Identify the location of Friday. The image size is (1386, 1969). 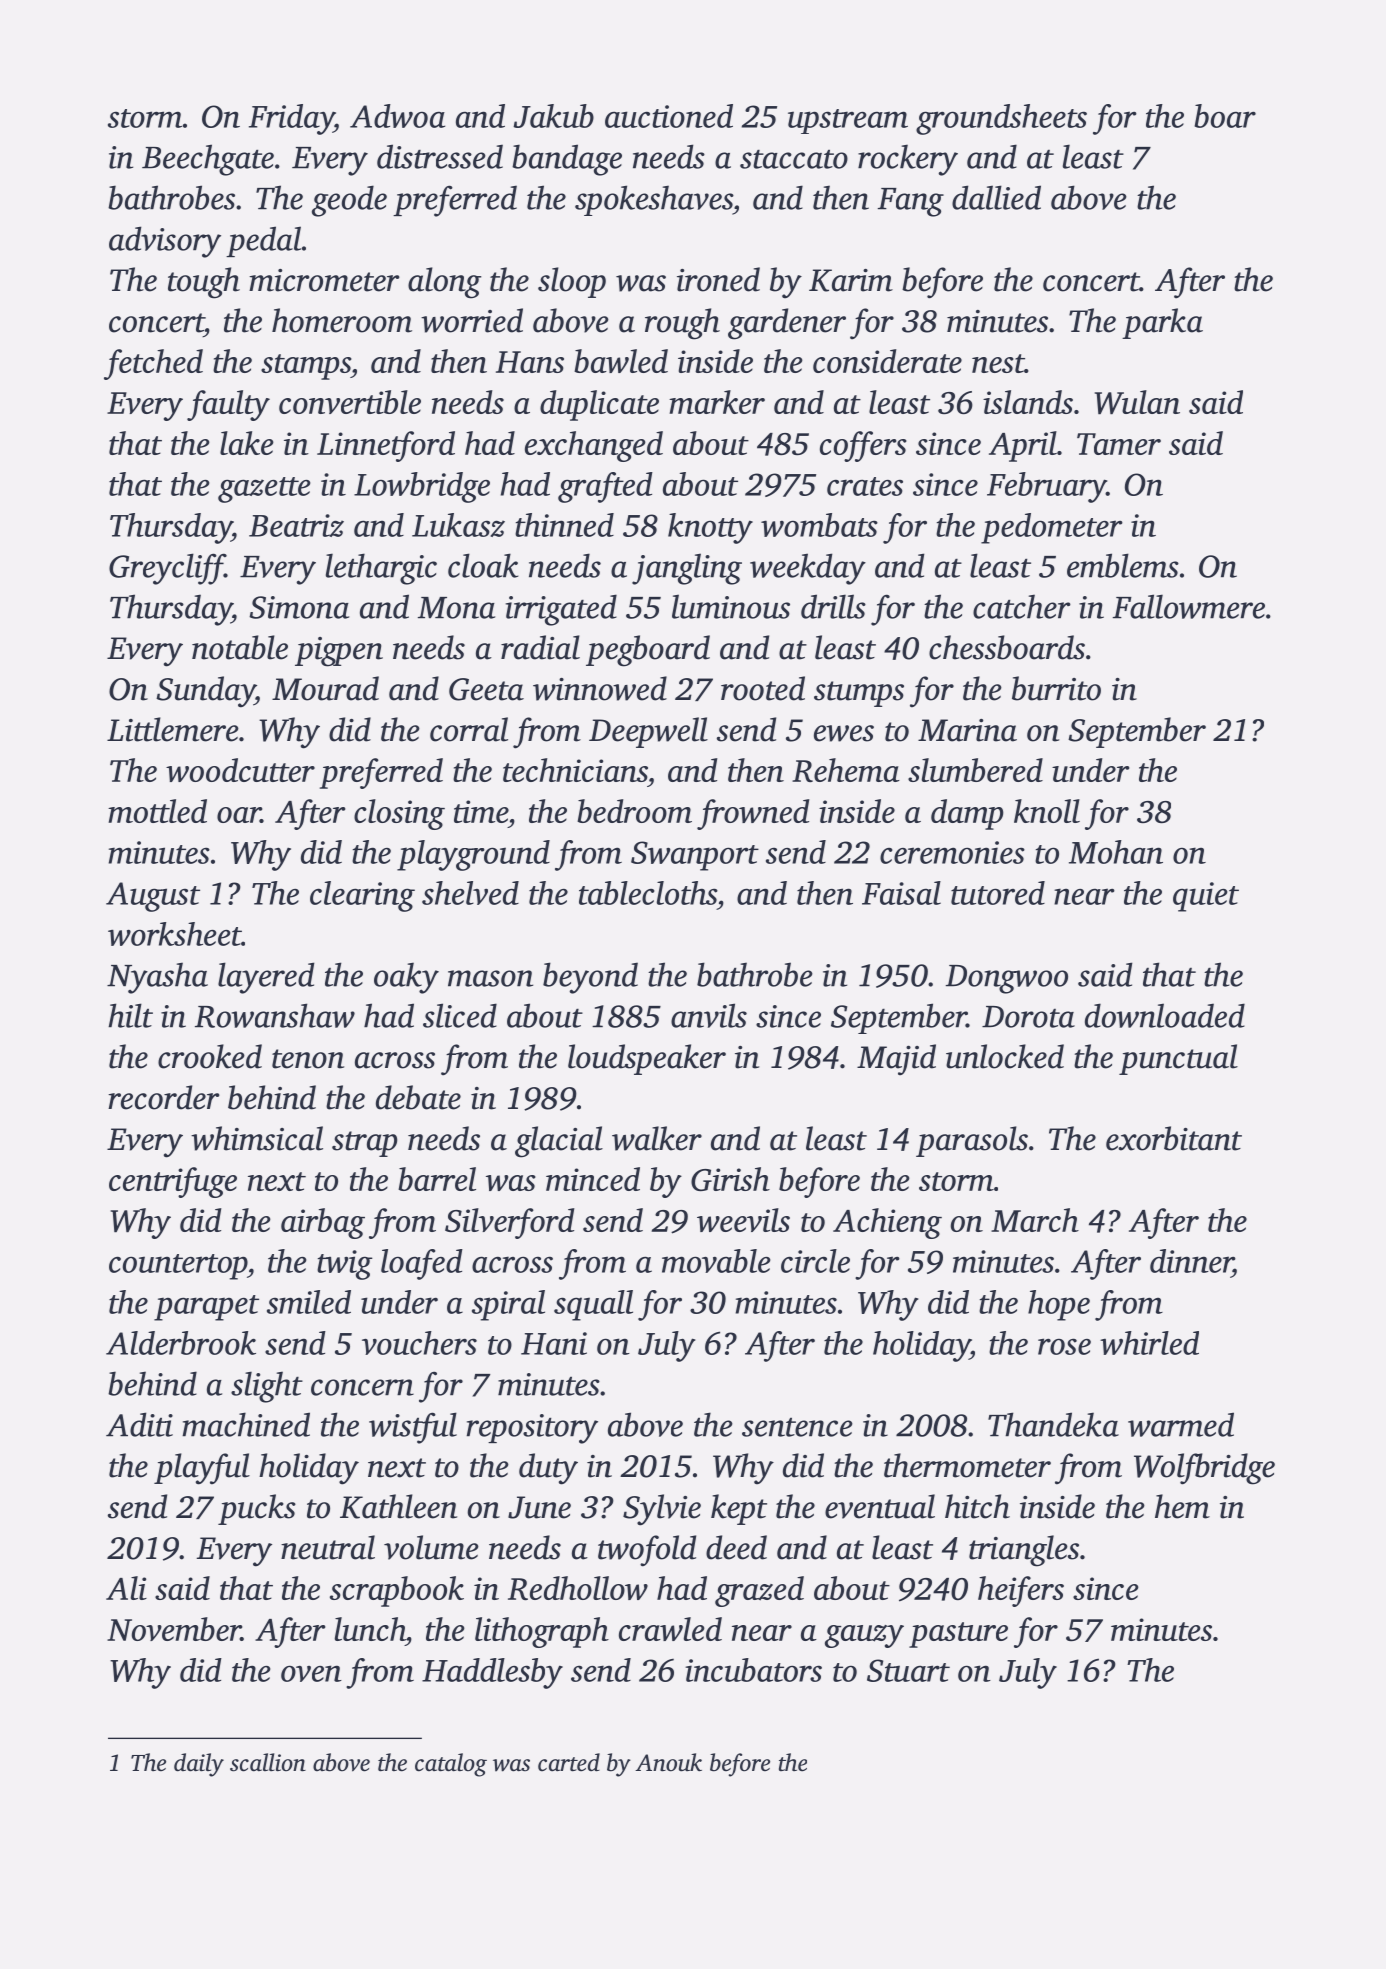
(291, 119).
